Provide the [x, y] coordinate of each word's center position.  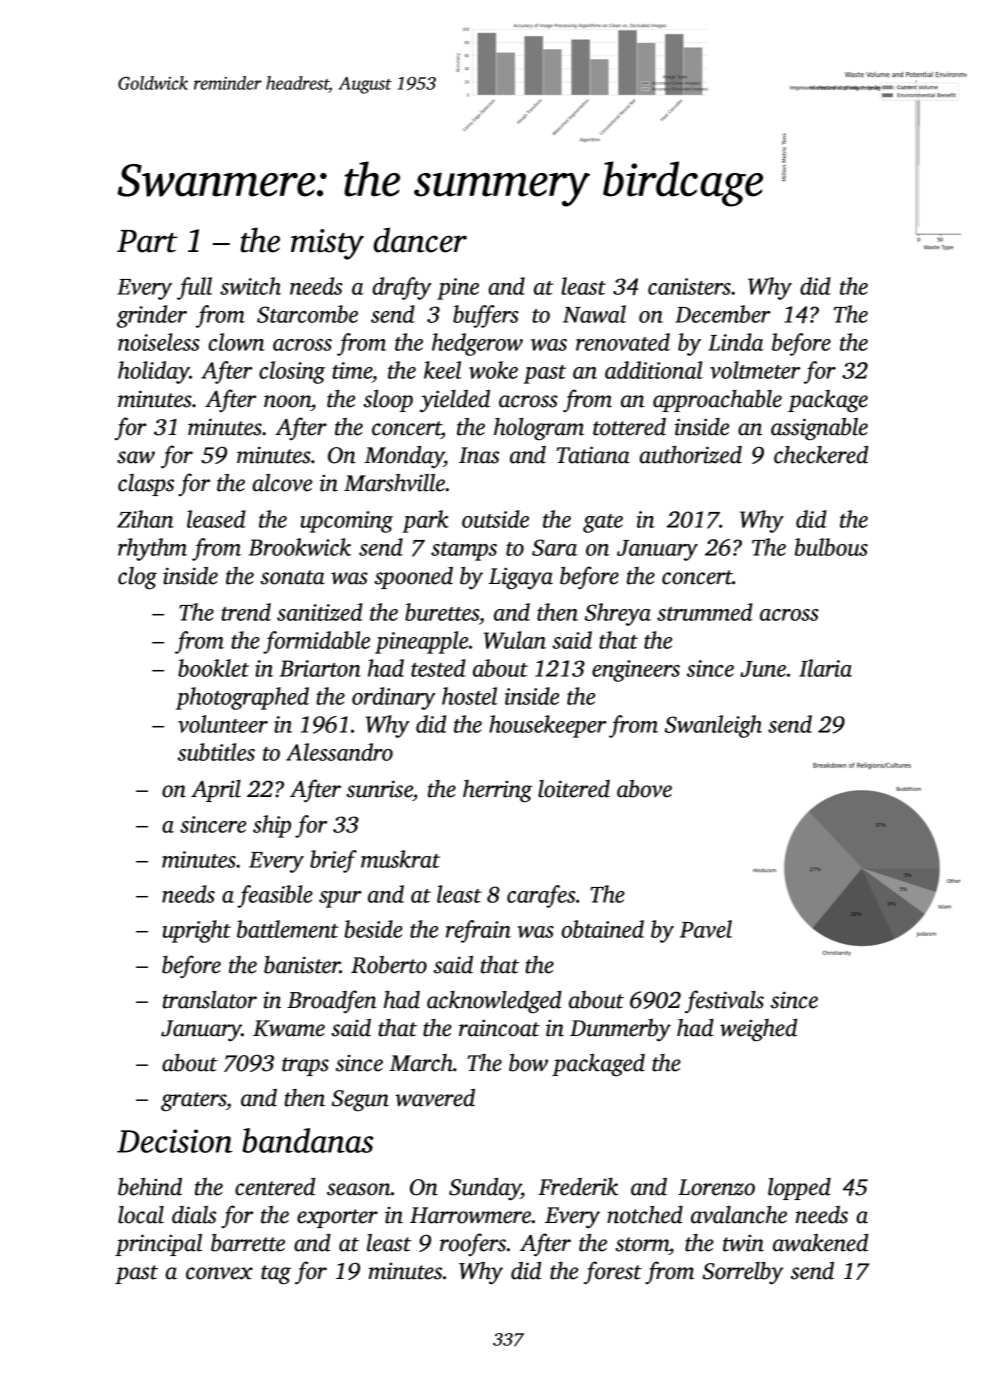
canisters [689, 286]
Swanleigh [713, 726]
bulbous [831, 547]
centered [275, 1187]
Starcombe [307, 314]
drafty [401, 288]
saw [136, 457]
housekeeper [548, 726]
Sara [554, 547]
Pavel [706, 929]
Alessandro [339, 752]
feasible [275, 896]
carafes [541, 896]
